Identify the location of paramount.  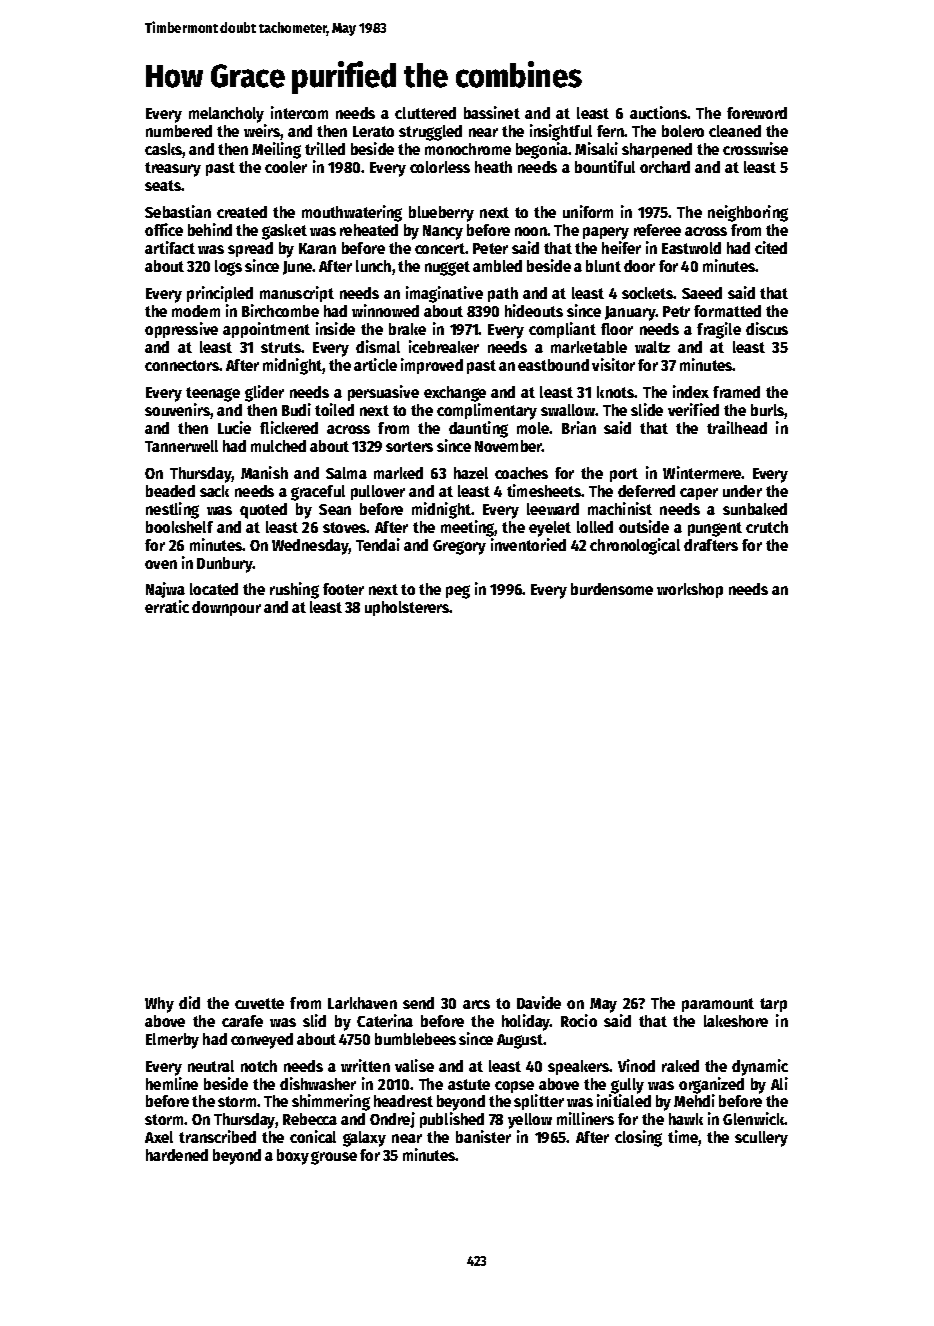
(718, 1005).
